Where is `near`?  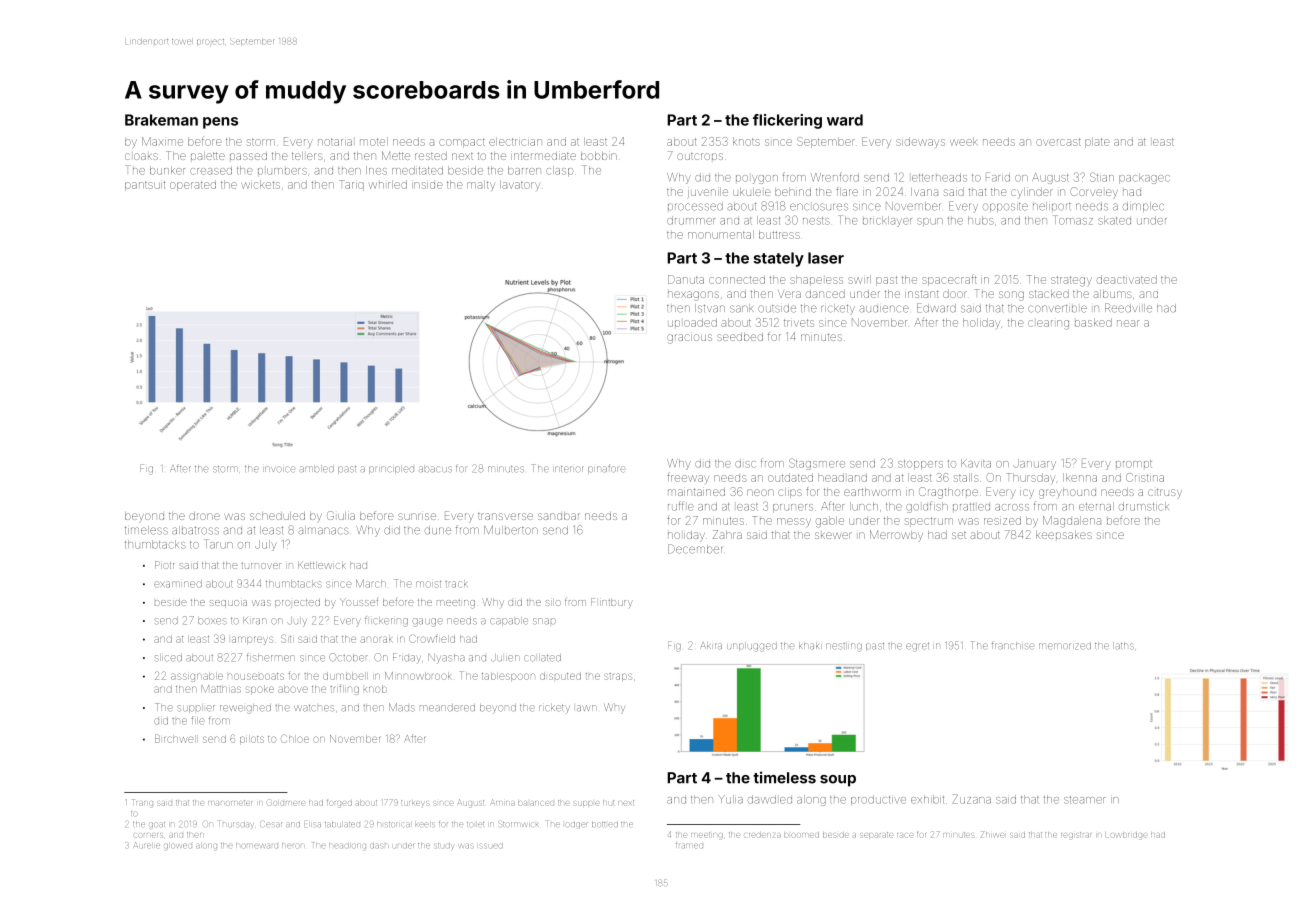
near is located at coordinates (1128, 323).
